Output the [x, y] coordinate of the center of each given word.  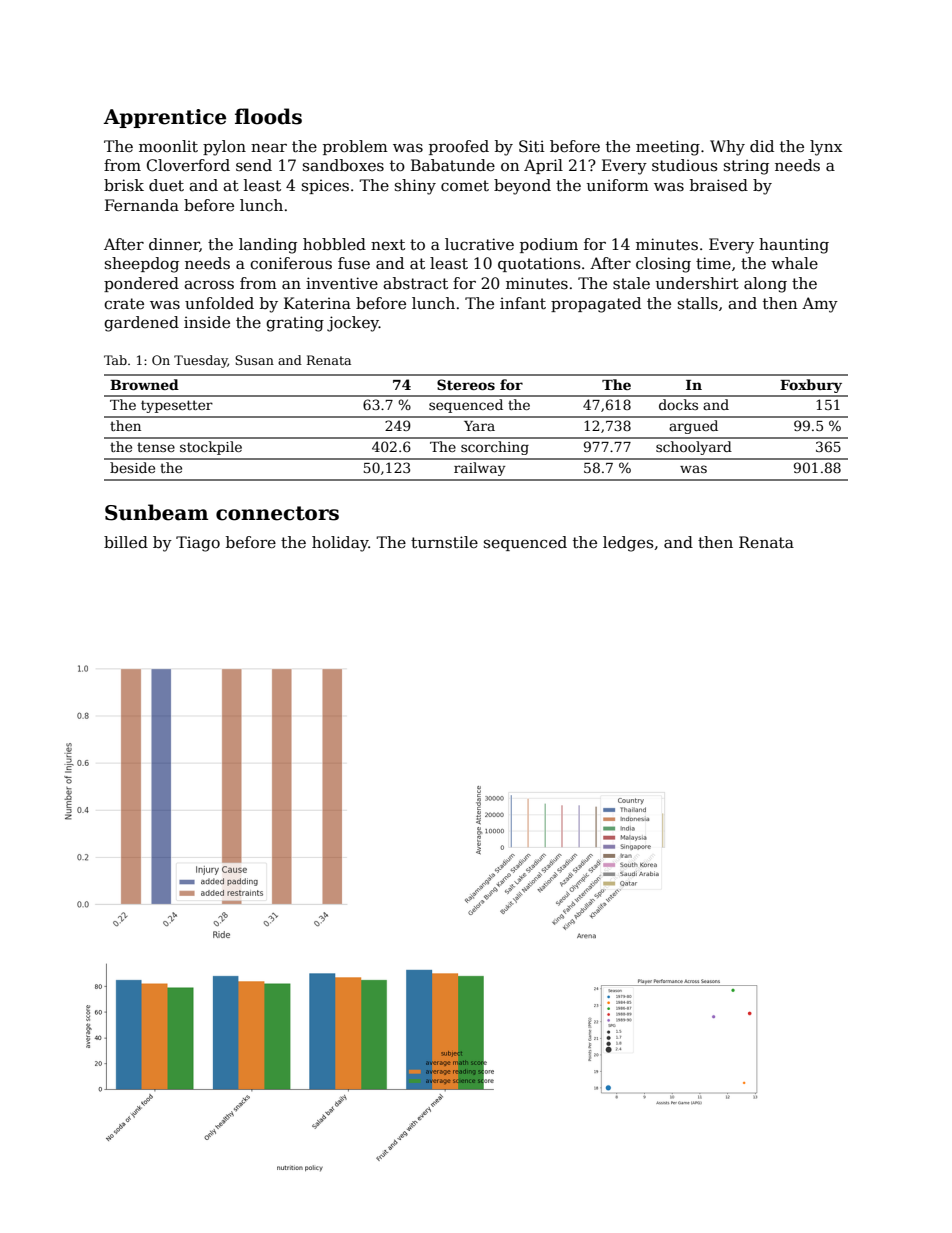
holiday [340, 544]
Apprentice [164, 118]
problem [355, 147]
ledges [628, 544]
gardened [141, 324]
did [762, 146]
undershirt [697, 283]
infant [523, 303]
